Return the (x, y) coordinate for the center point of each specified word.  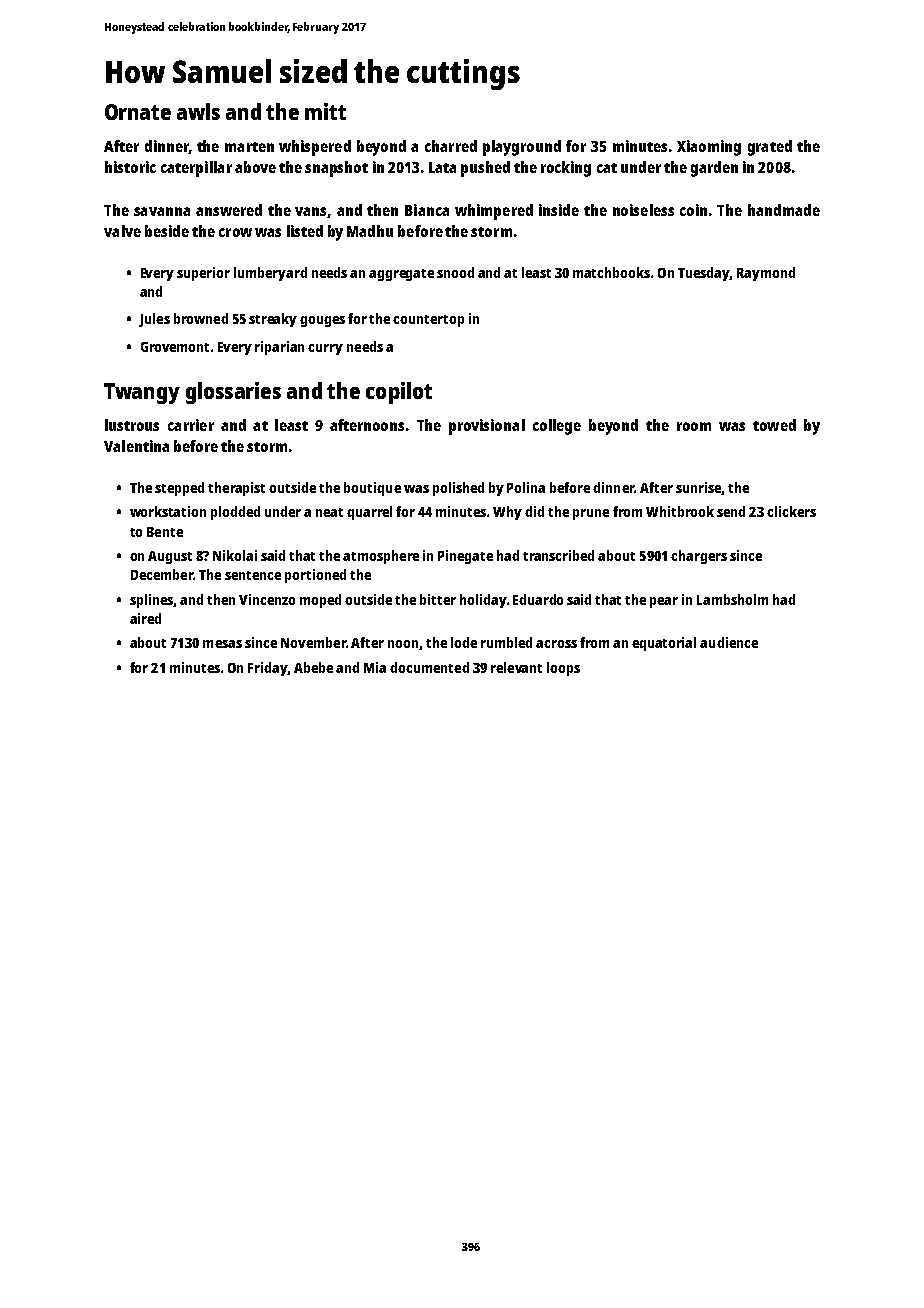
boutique (372, 489)
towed (774, 425)
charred (451, 146)
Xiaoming (709, 148)
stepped (179, 489)
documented (429, 667)
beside (167, 231)
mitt (325, 111)
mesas (222, 644)
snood (455, 272)
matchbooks (611, 272)
